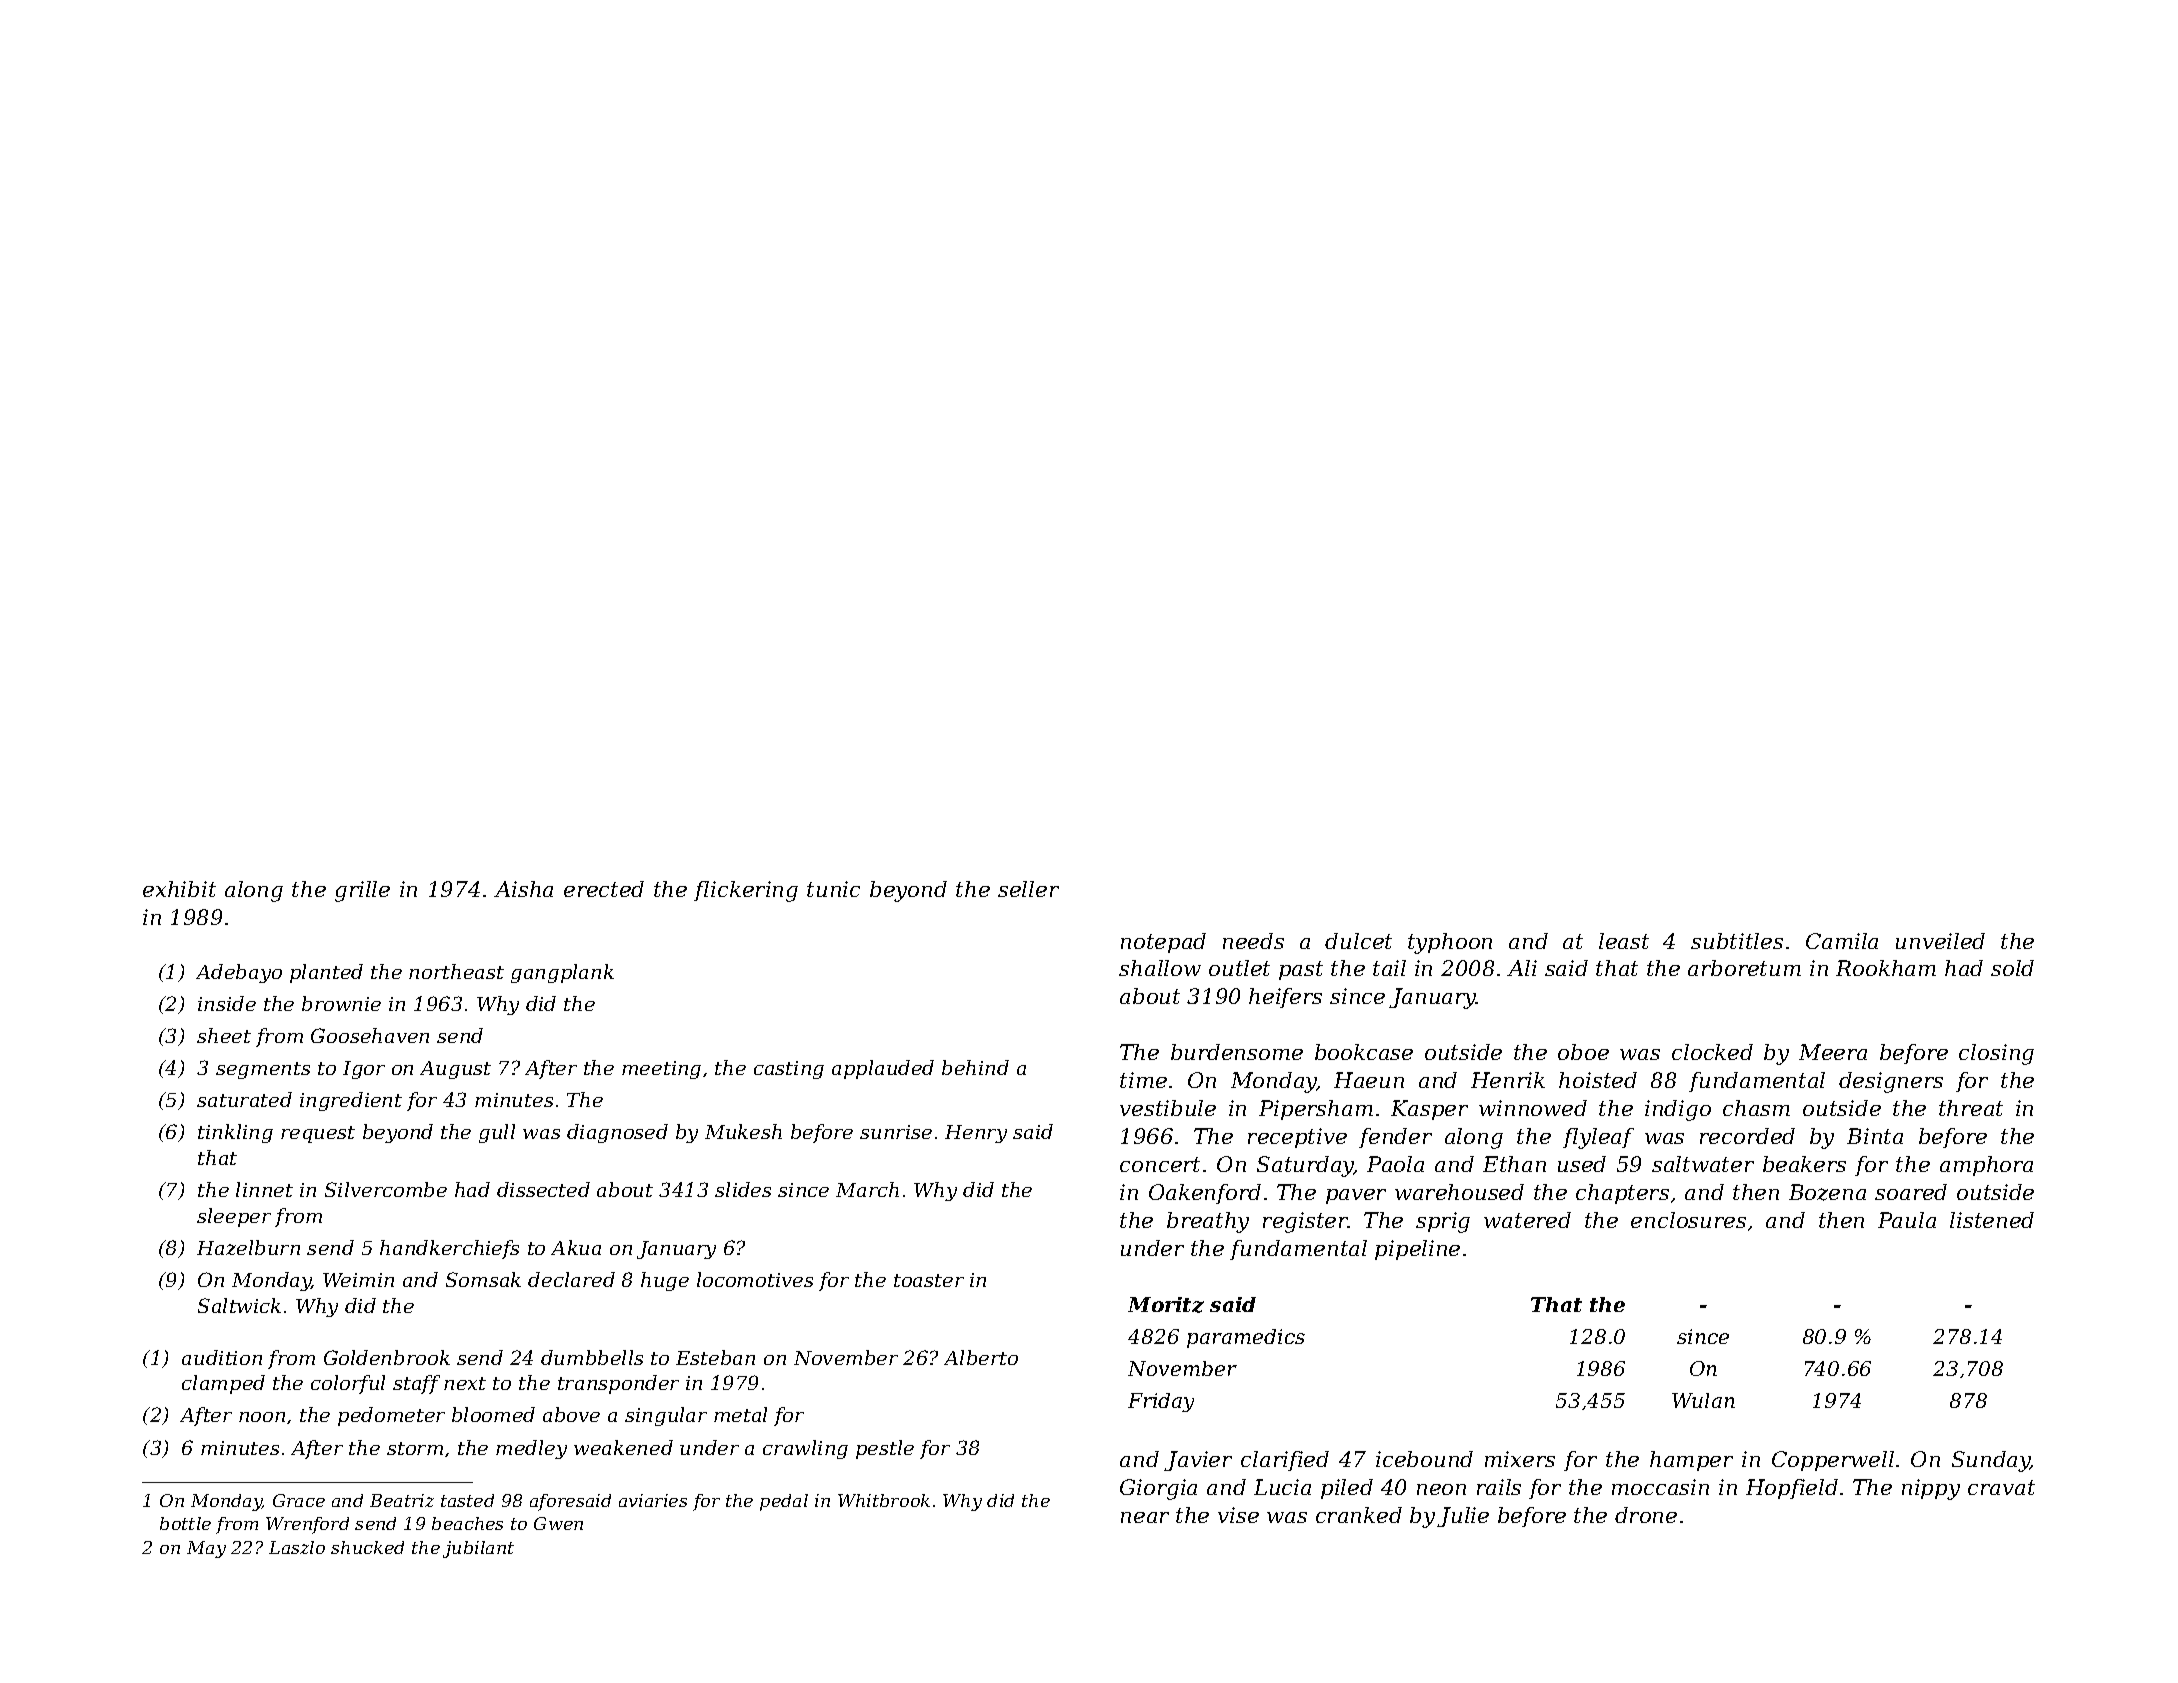 The image size is (2178, 1683). Describe the element at coordinates (415, 1448) in the document. I see `storm` at that location.
